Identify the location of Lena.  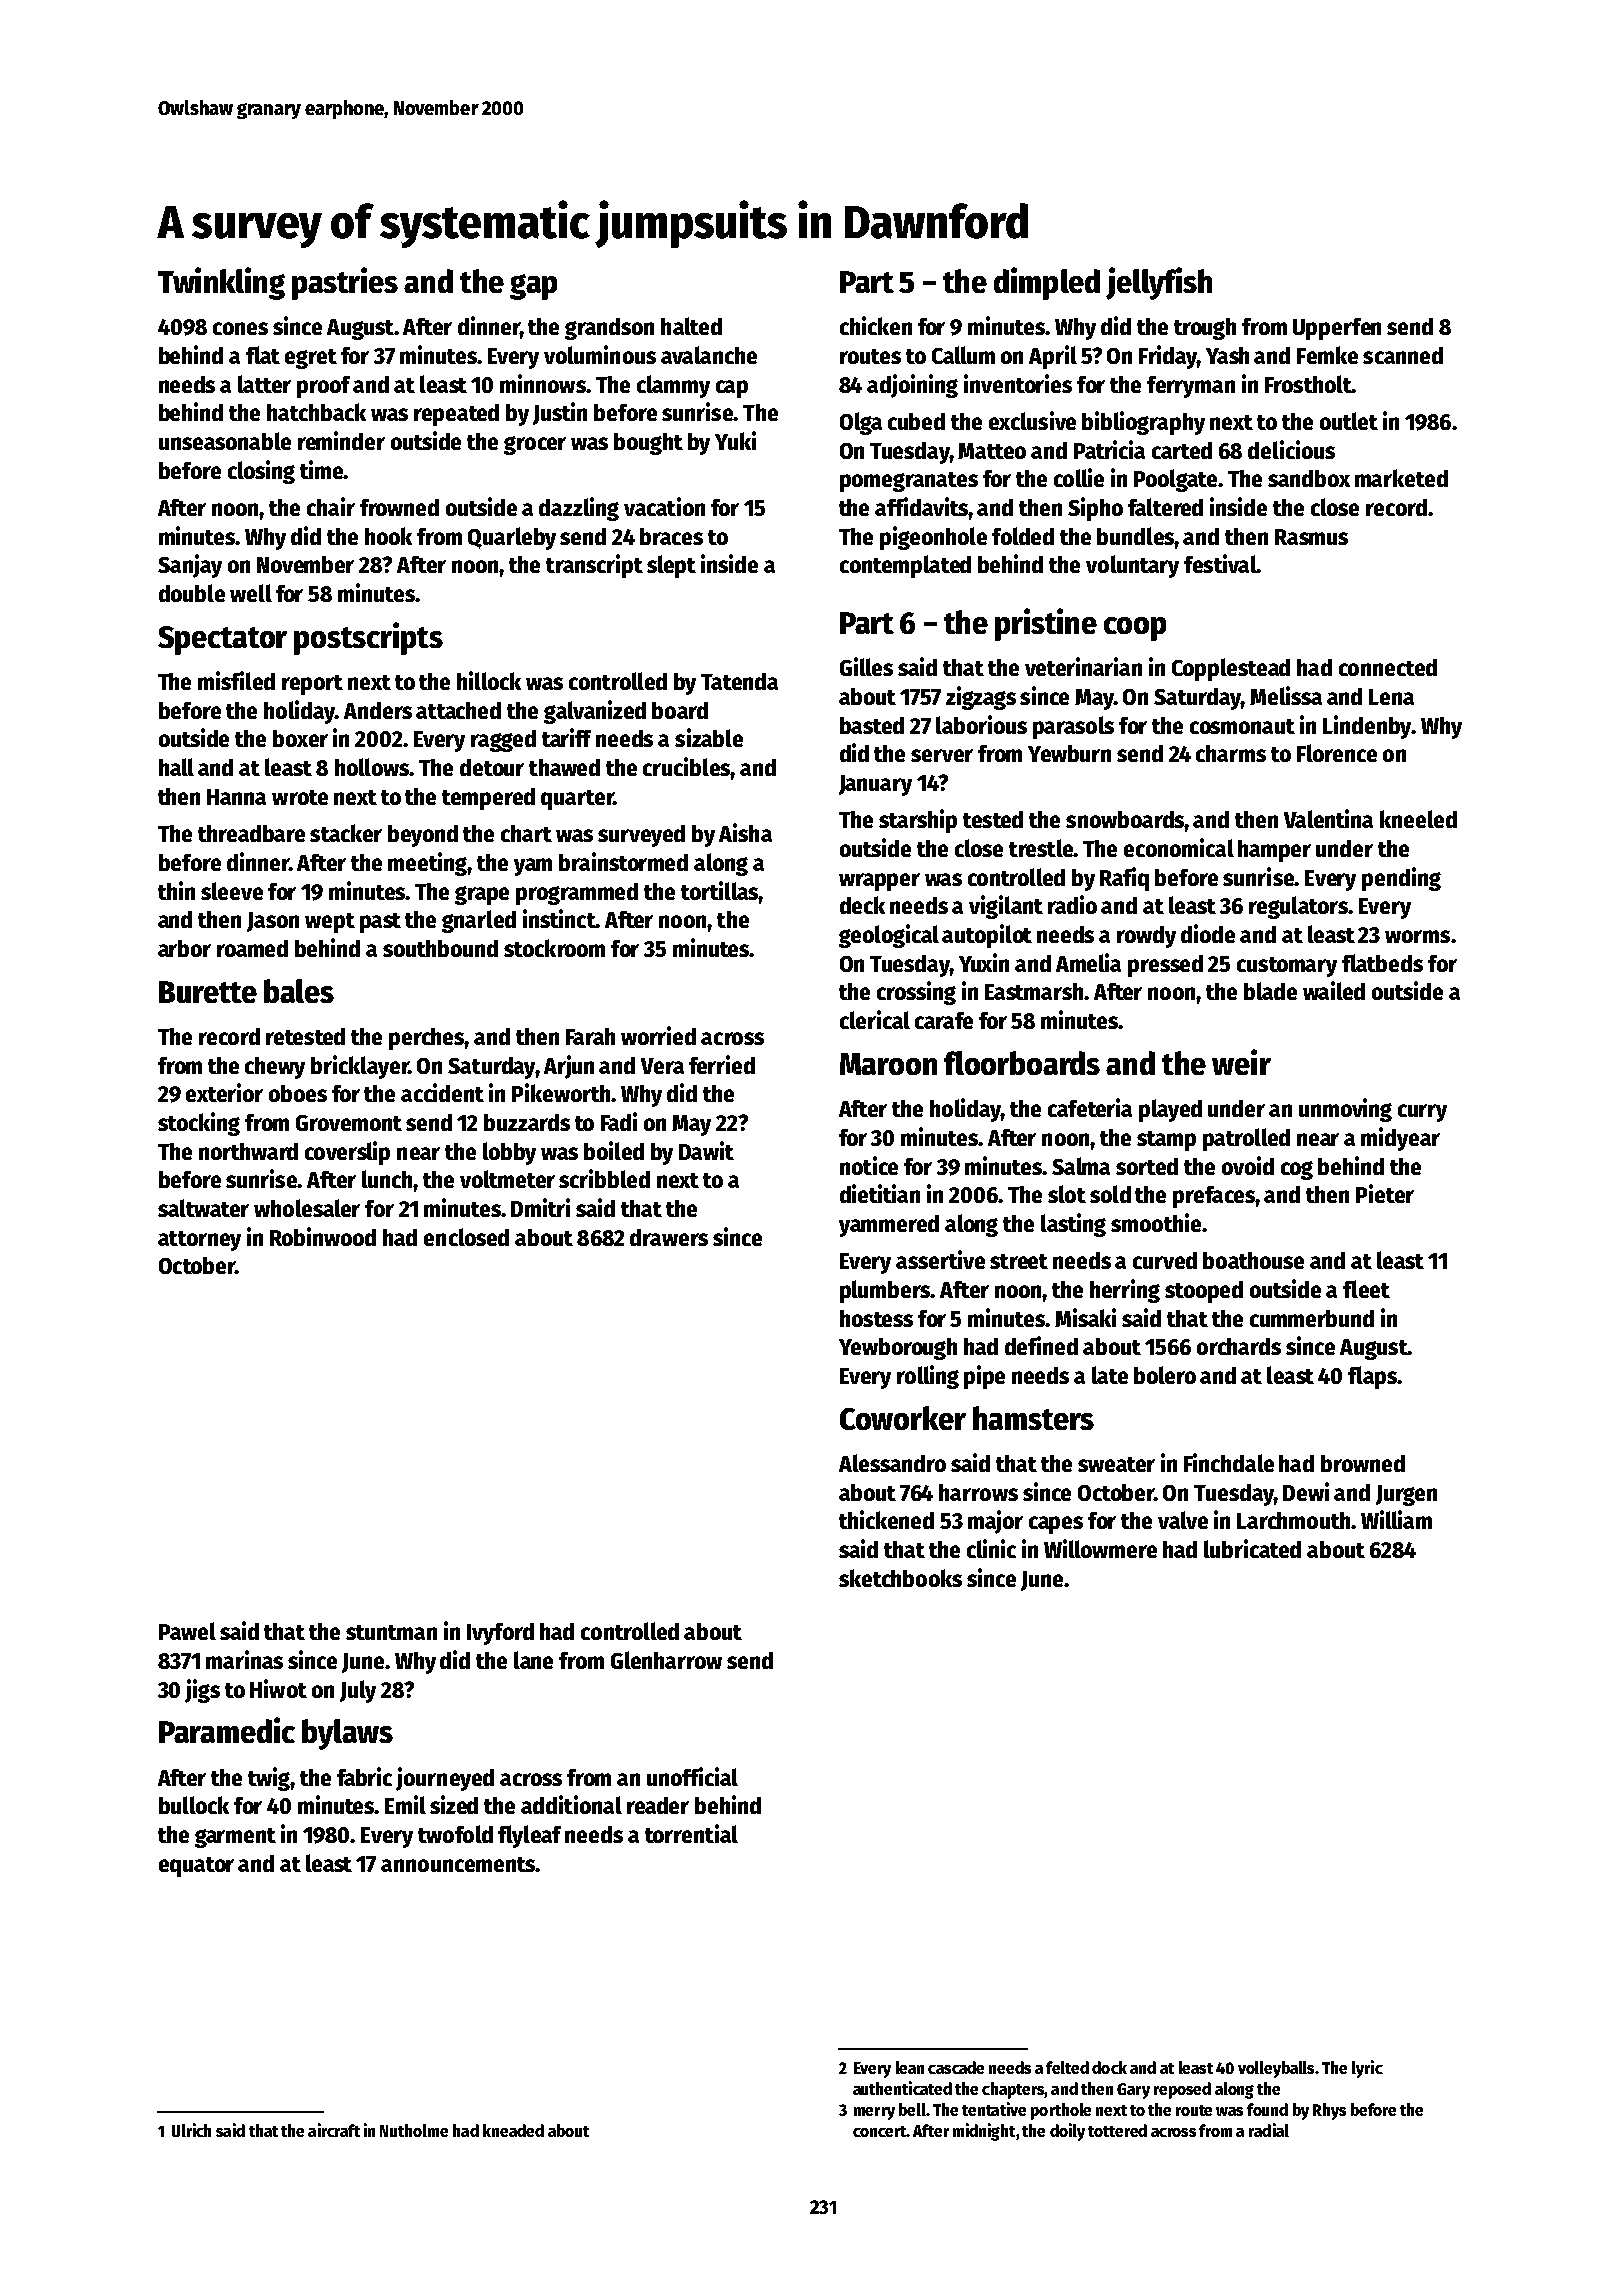
(1391, 697).
